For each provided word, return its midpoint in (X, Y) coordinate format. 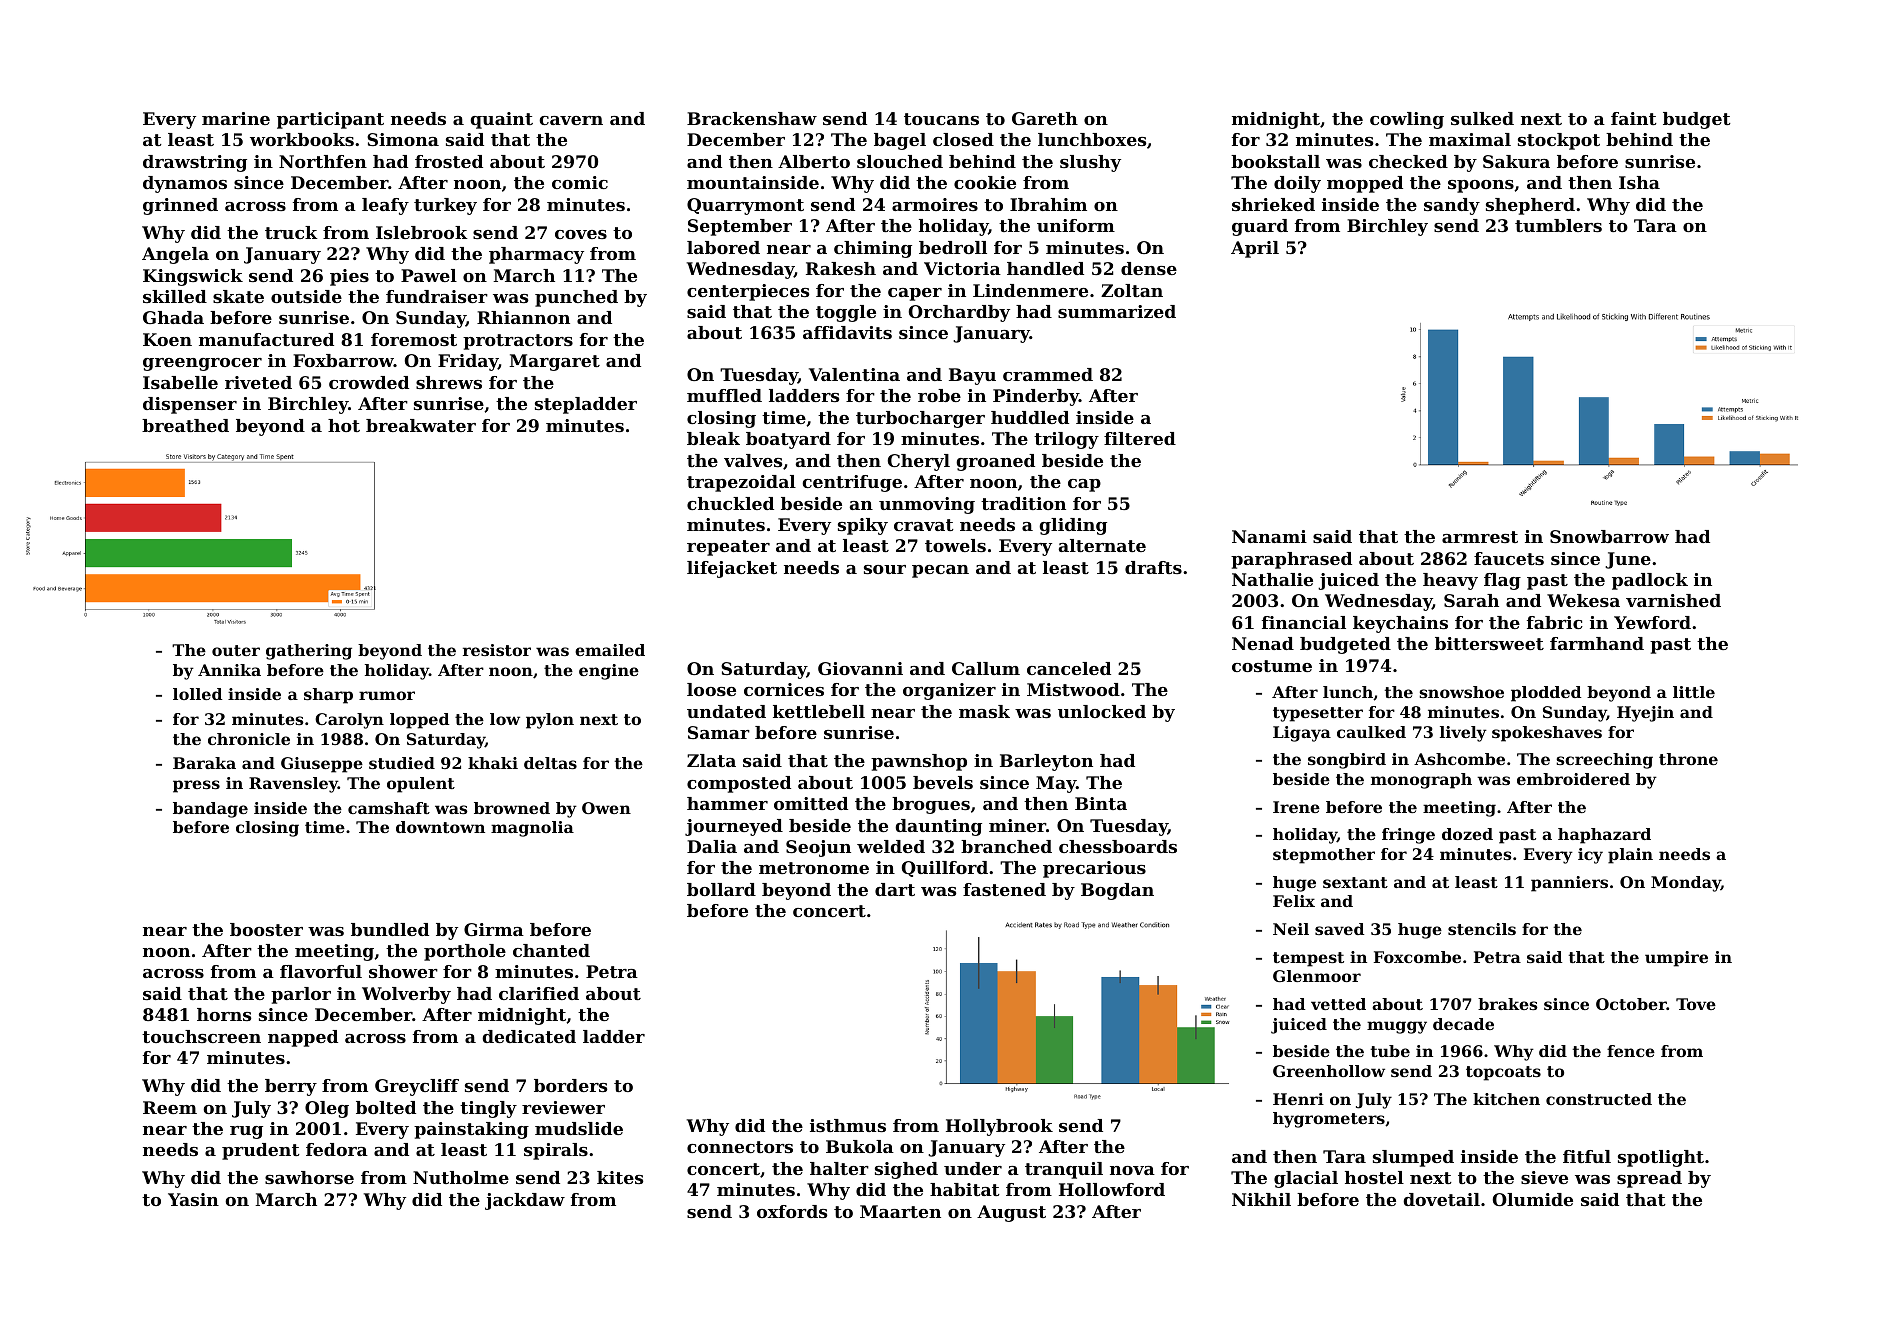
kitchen (1506, 1099)
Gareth (1045, 118)
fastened (1004, 889)
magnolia (532, 829)
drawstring (195, 163)
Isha (1639, 182)
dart (895, 889)
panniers (1569, 884)
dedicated (529, 1036)
